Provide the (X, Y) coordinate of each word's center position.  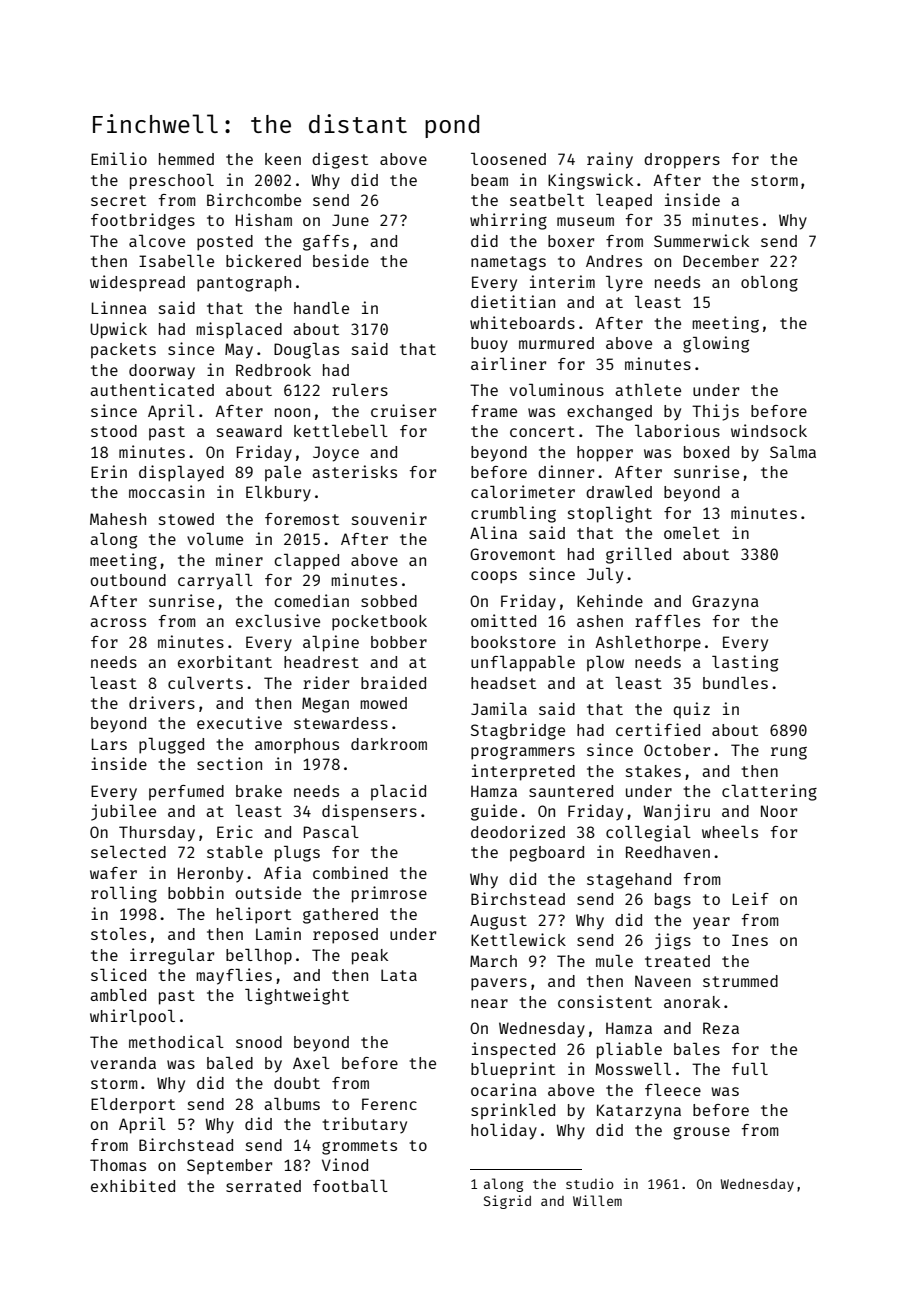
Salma (793, 452)
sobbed (389, 601)
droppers (682, 161)
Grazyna (725, 603)
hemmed (186, 159)
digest (340, 160)
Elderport (133, 1106)
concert (542, 431)
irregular (172, 956)
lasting (745, 663)
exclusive (278, 620)
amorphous (297, 746)
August (498, 922)
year (711, 923)
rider (326, 682)
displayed (181, 473)
